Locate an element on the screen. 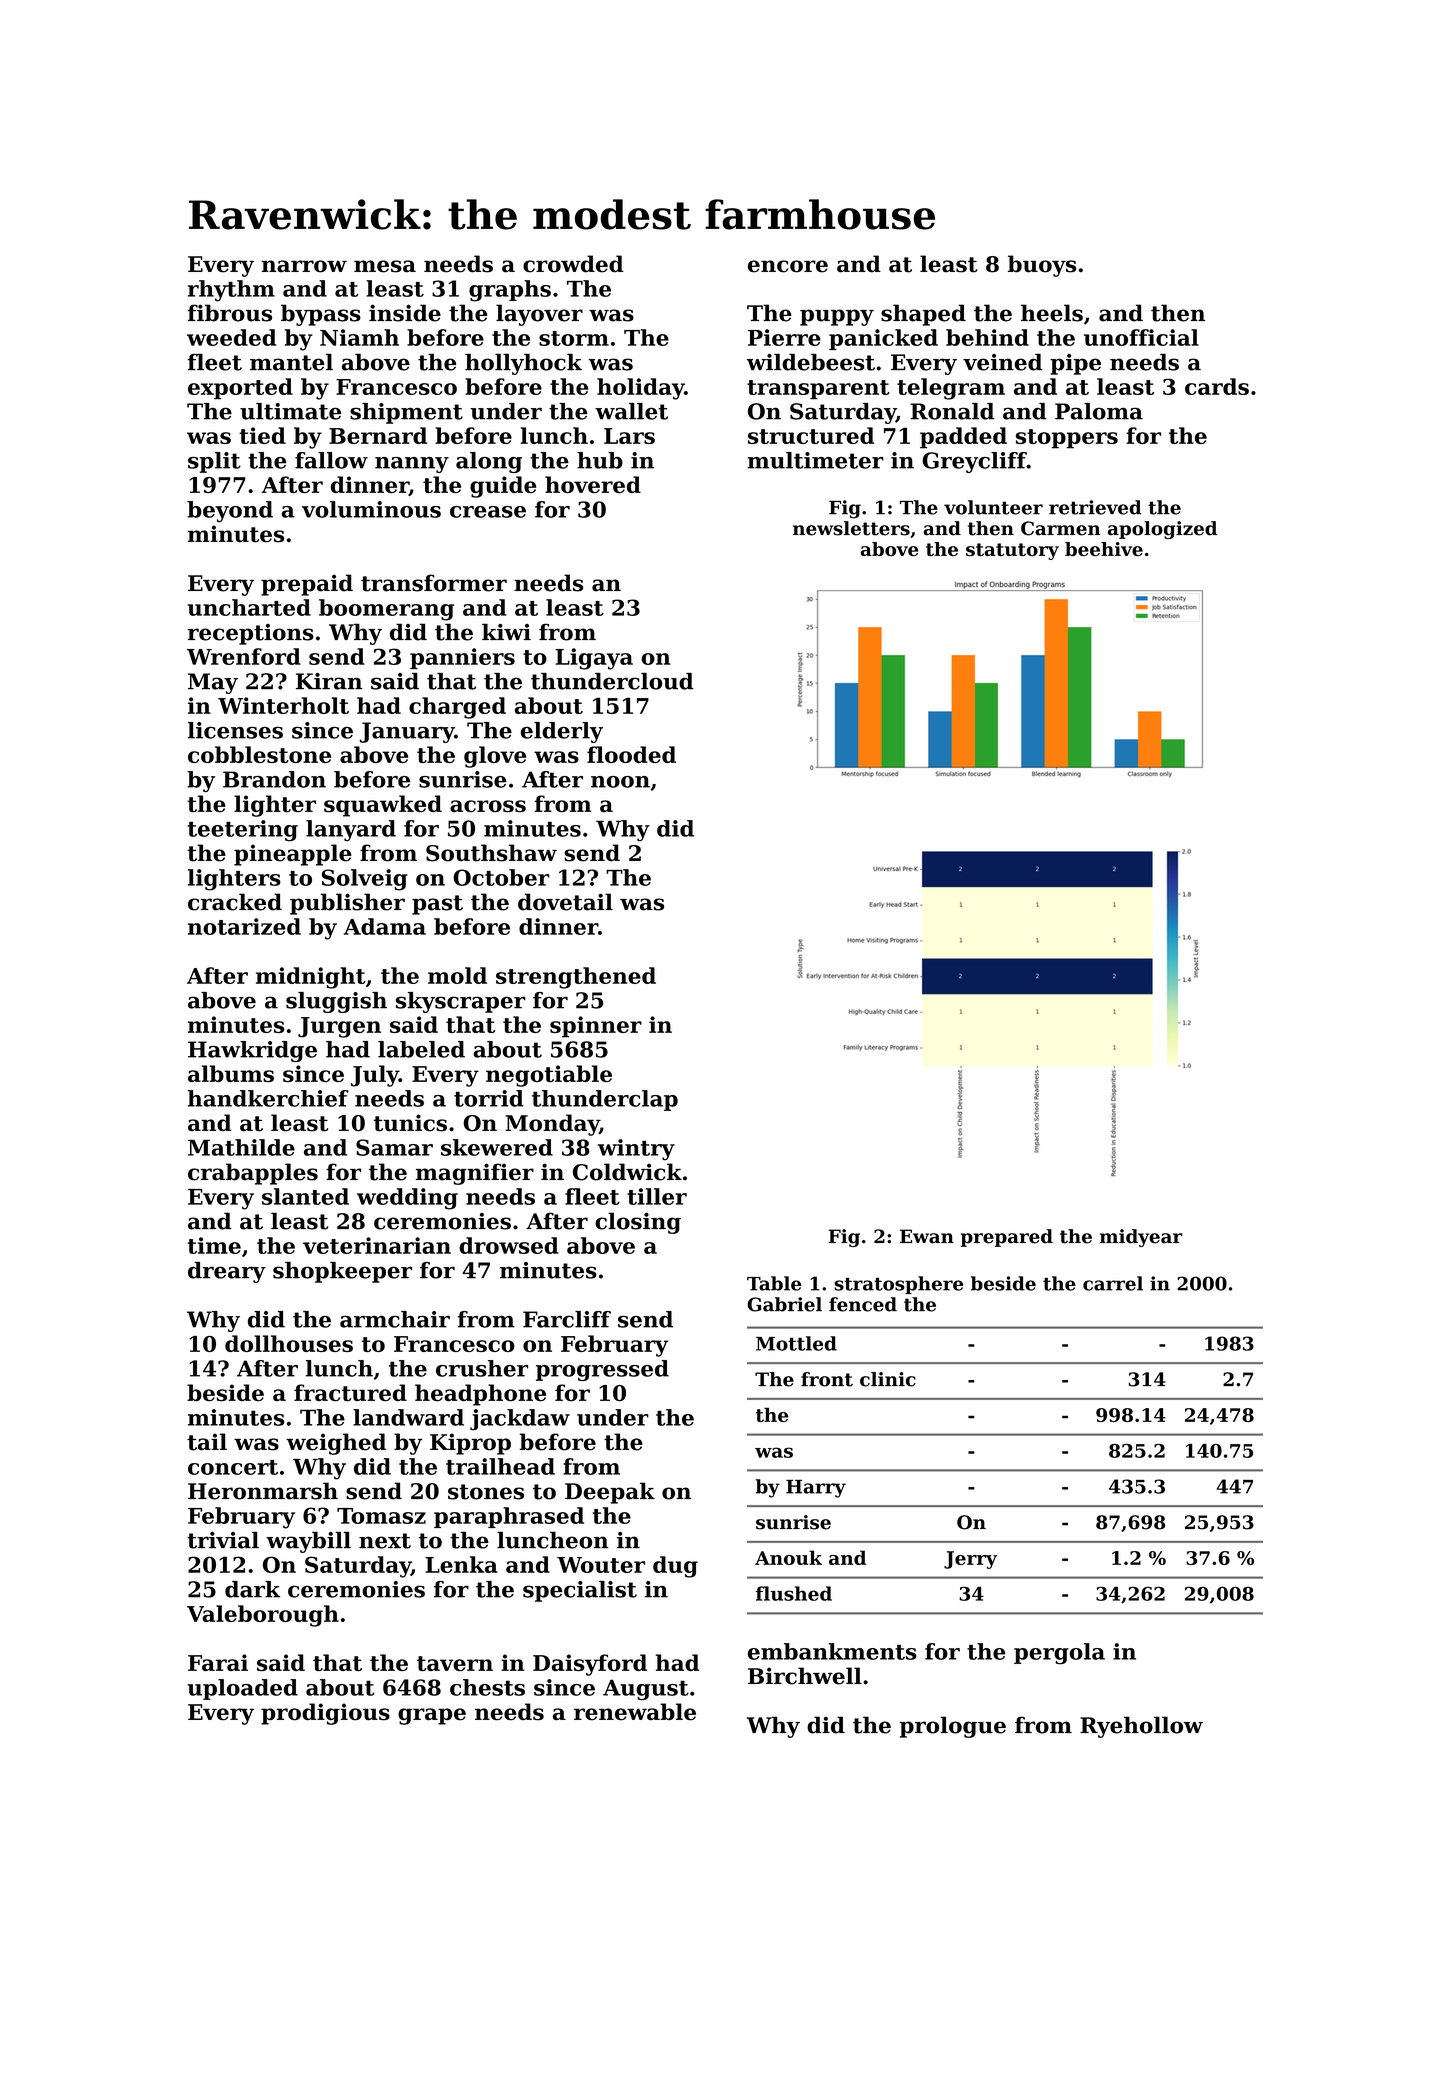  fenced is located at coordinates (863, 1304).
